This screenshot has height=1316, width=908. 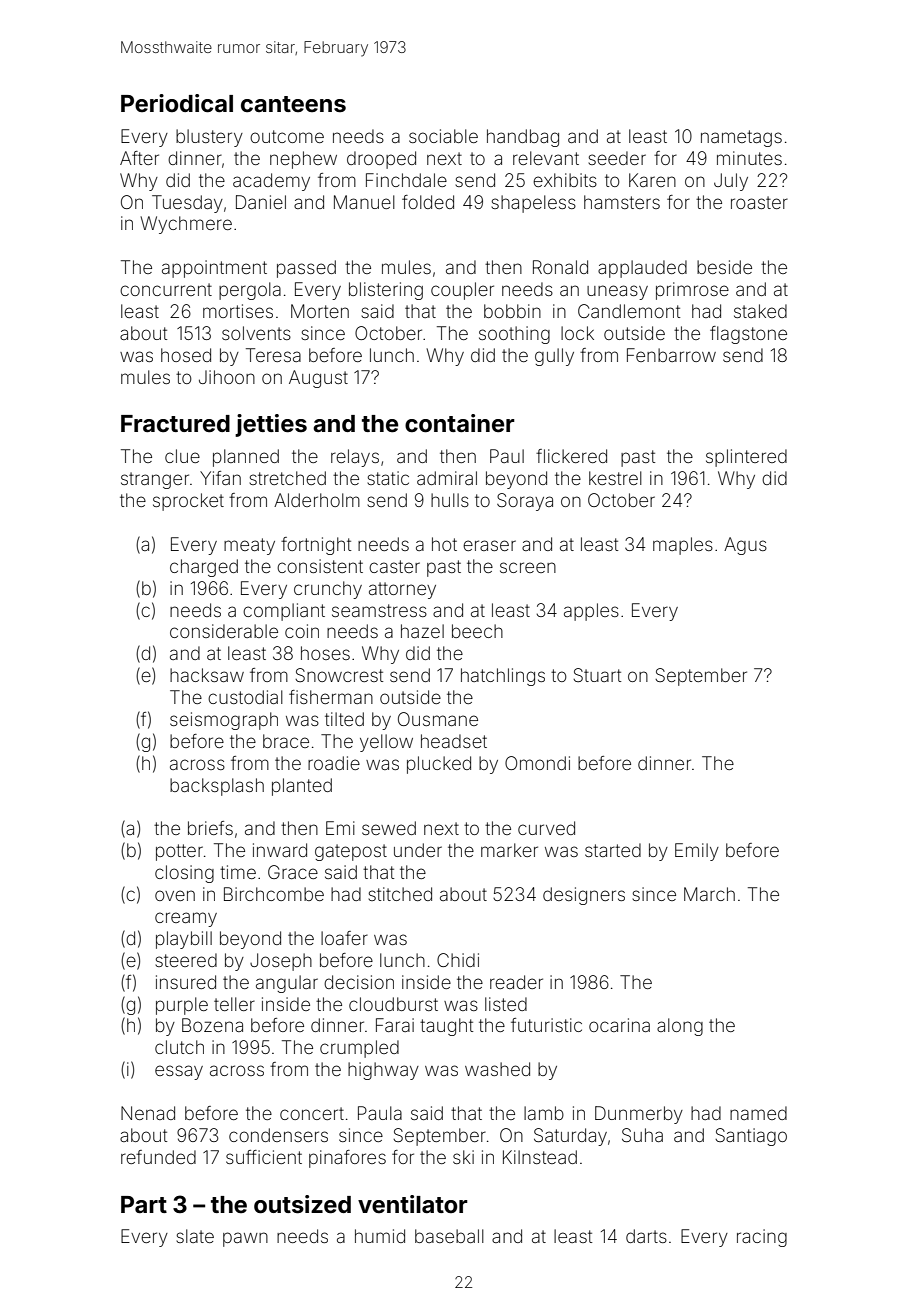 I want to click on reader, so click(x=516, y=982).
